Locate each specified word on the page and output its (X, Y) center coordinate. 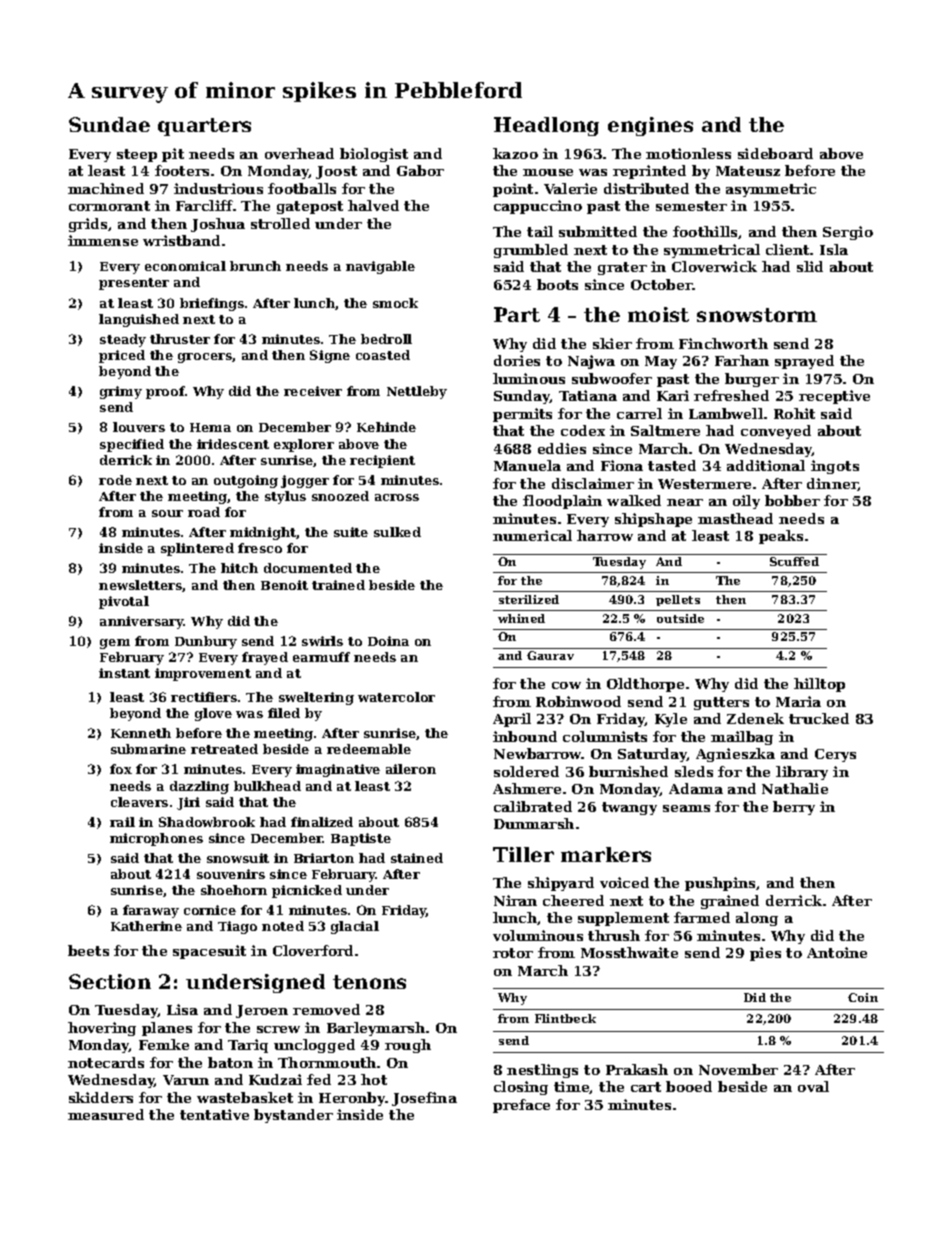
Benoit (284, 585)
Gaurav (550, 655)
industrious (218, 188)
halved (373, 205)
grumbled (531, 251)
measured (106, 1114)
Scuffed (794, 561)
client (788, 249)
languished (139, 320)
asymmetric (771, 190)
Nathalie (795, 788)
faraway (151, 911)
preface (521, 1106)
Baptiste (361, 839)
